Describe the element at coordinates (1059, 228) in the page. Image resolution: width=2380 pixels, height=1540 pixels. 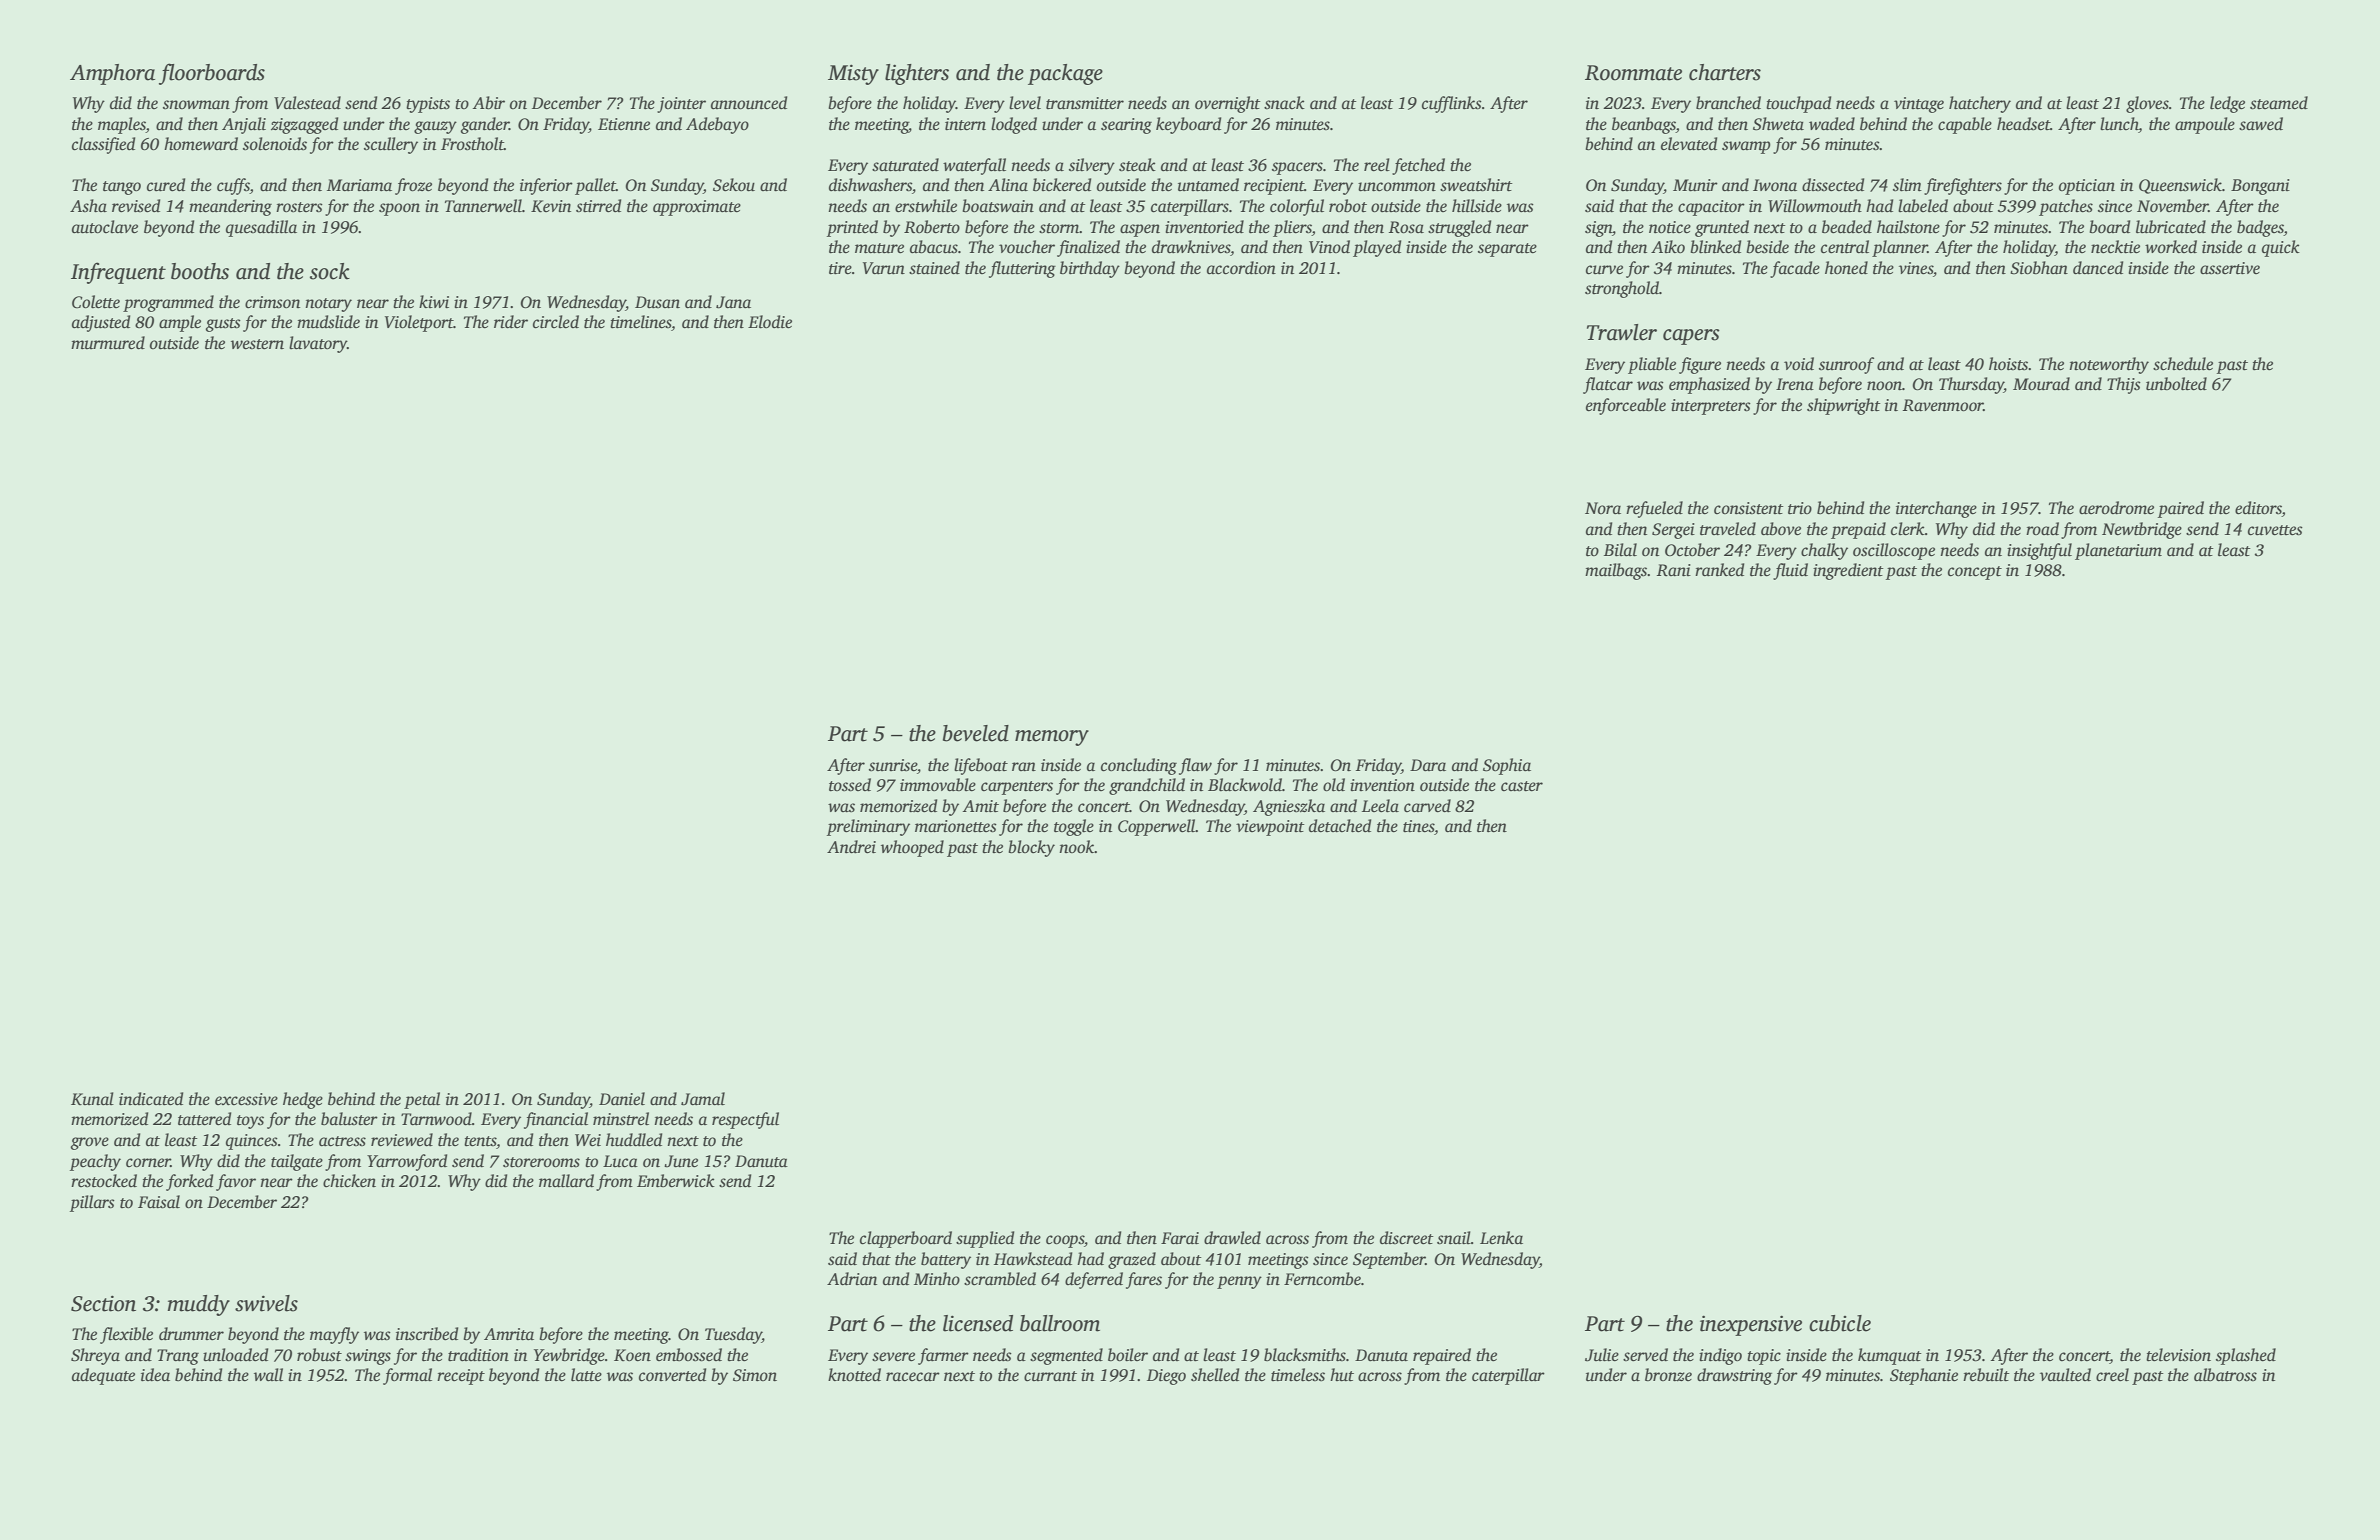
I see `storm` at that location.
